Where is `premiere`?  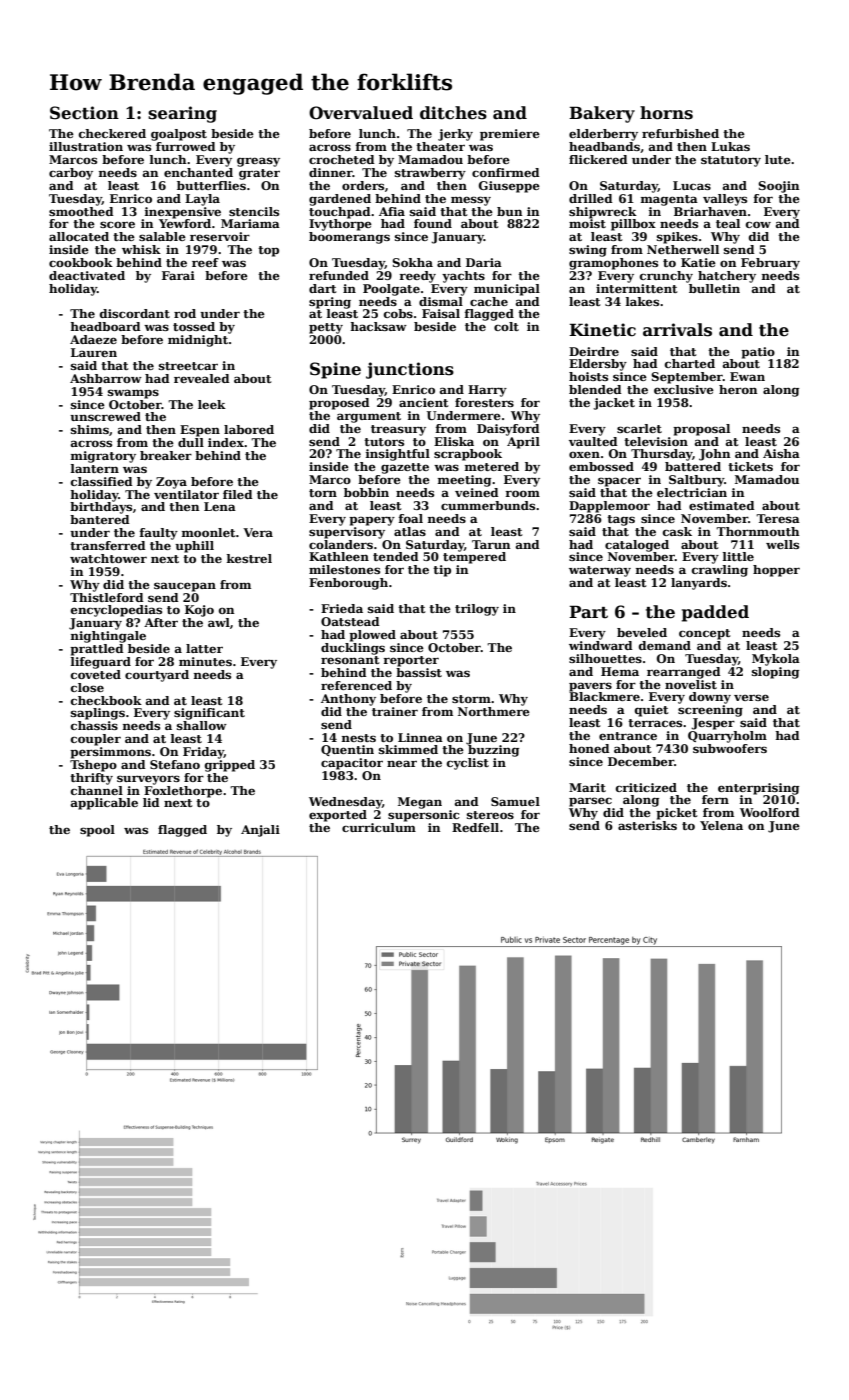
premiere is located at coordinates (510, 135).
